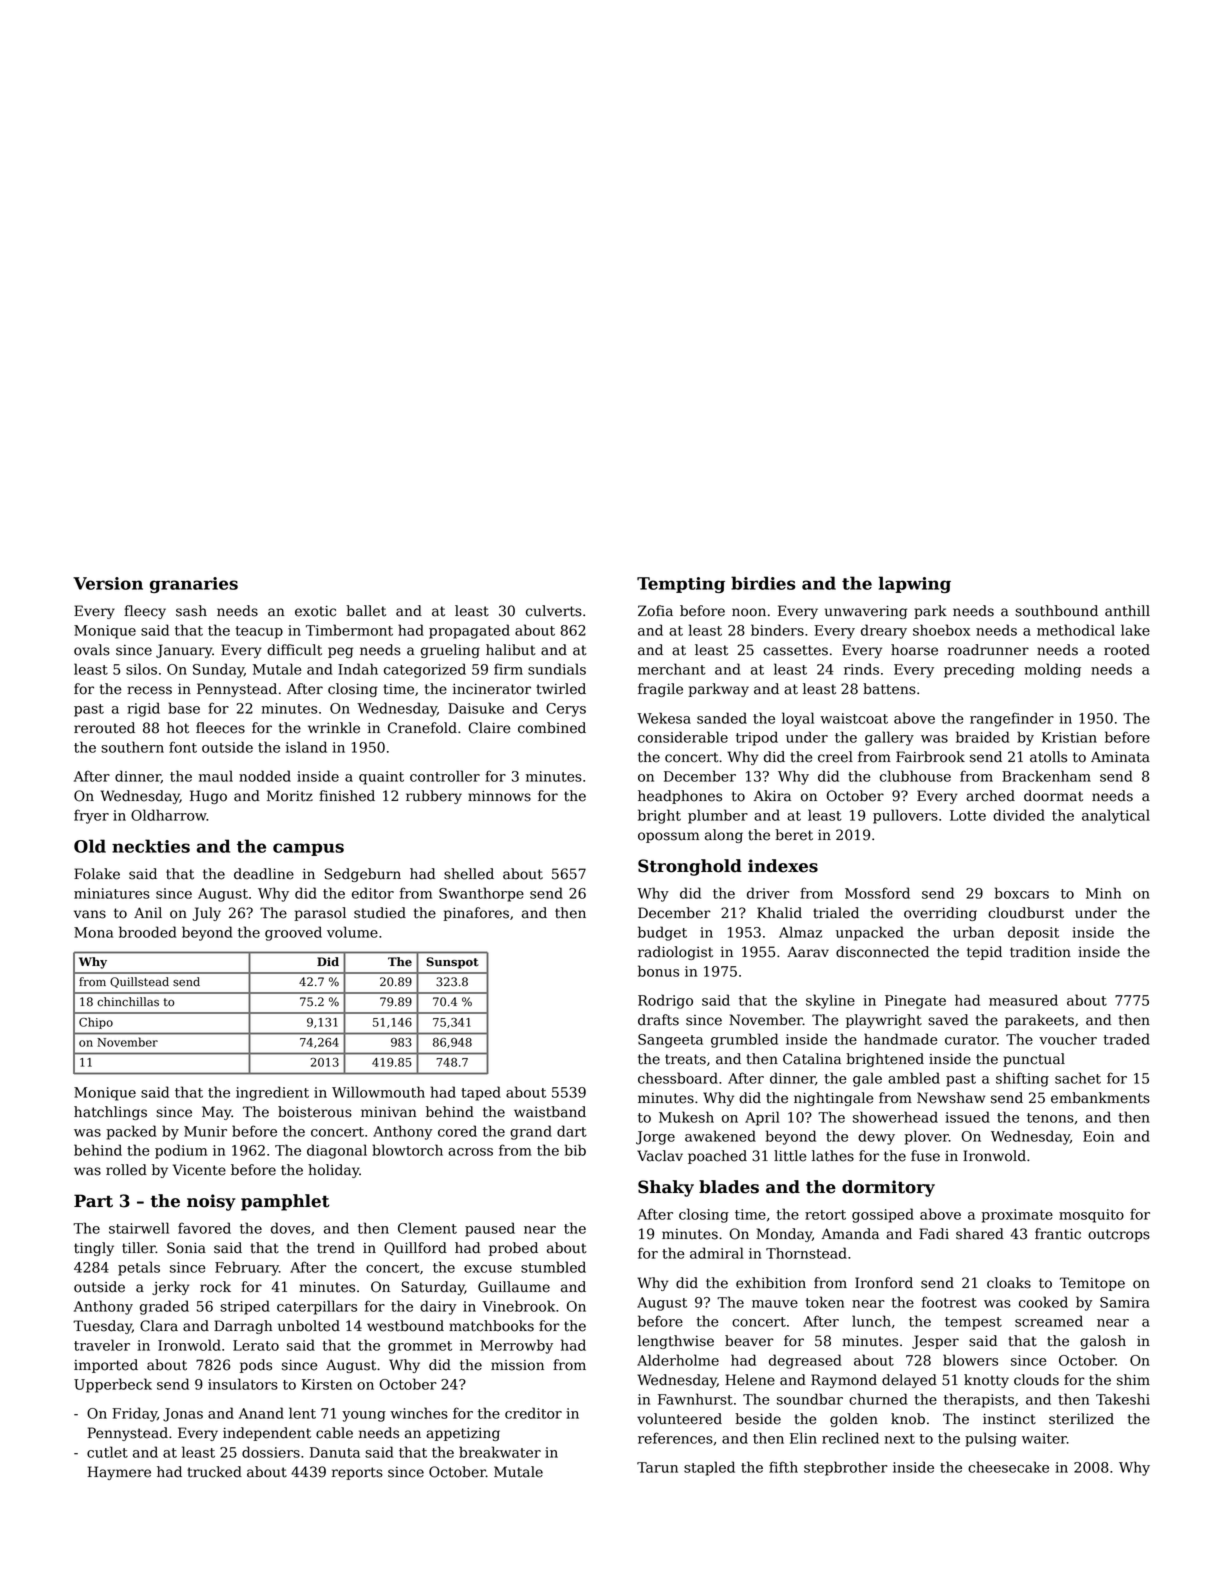 This screenshot has height=1584, width=1224. Describe the element at coordinates (871, 1321) in the screenshot. I see `lunch` at that location.
